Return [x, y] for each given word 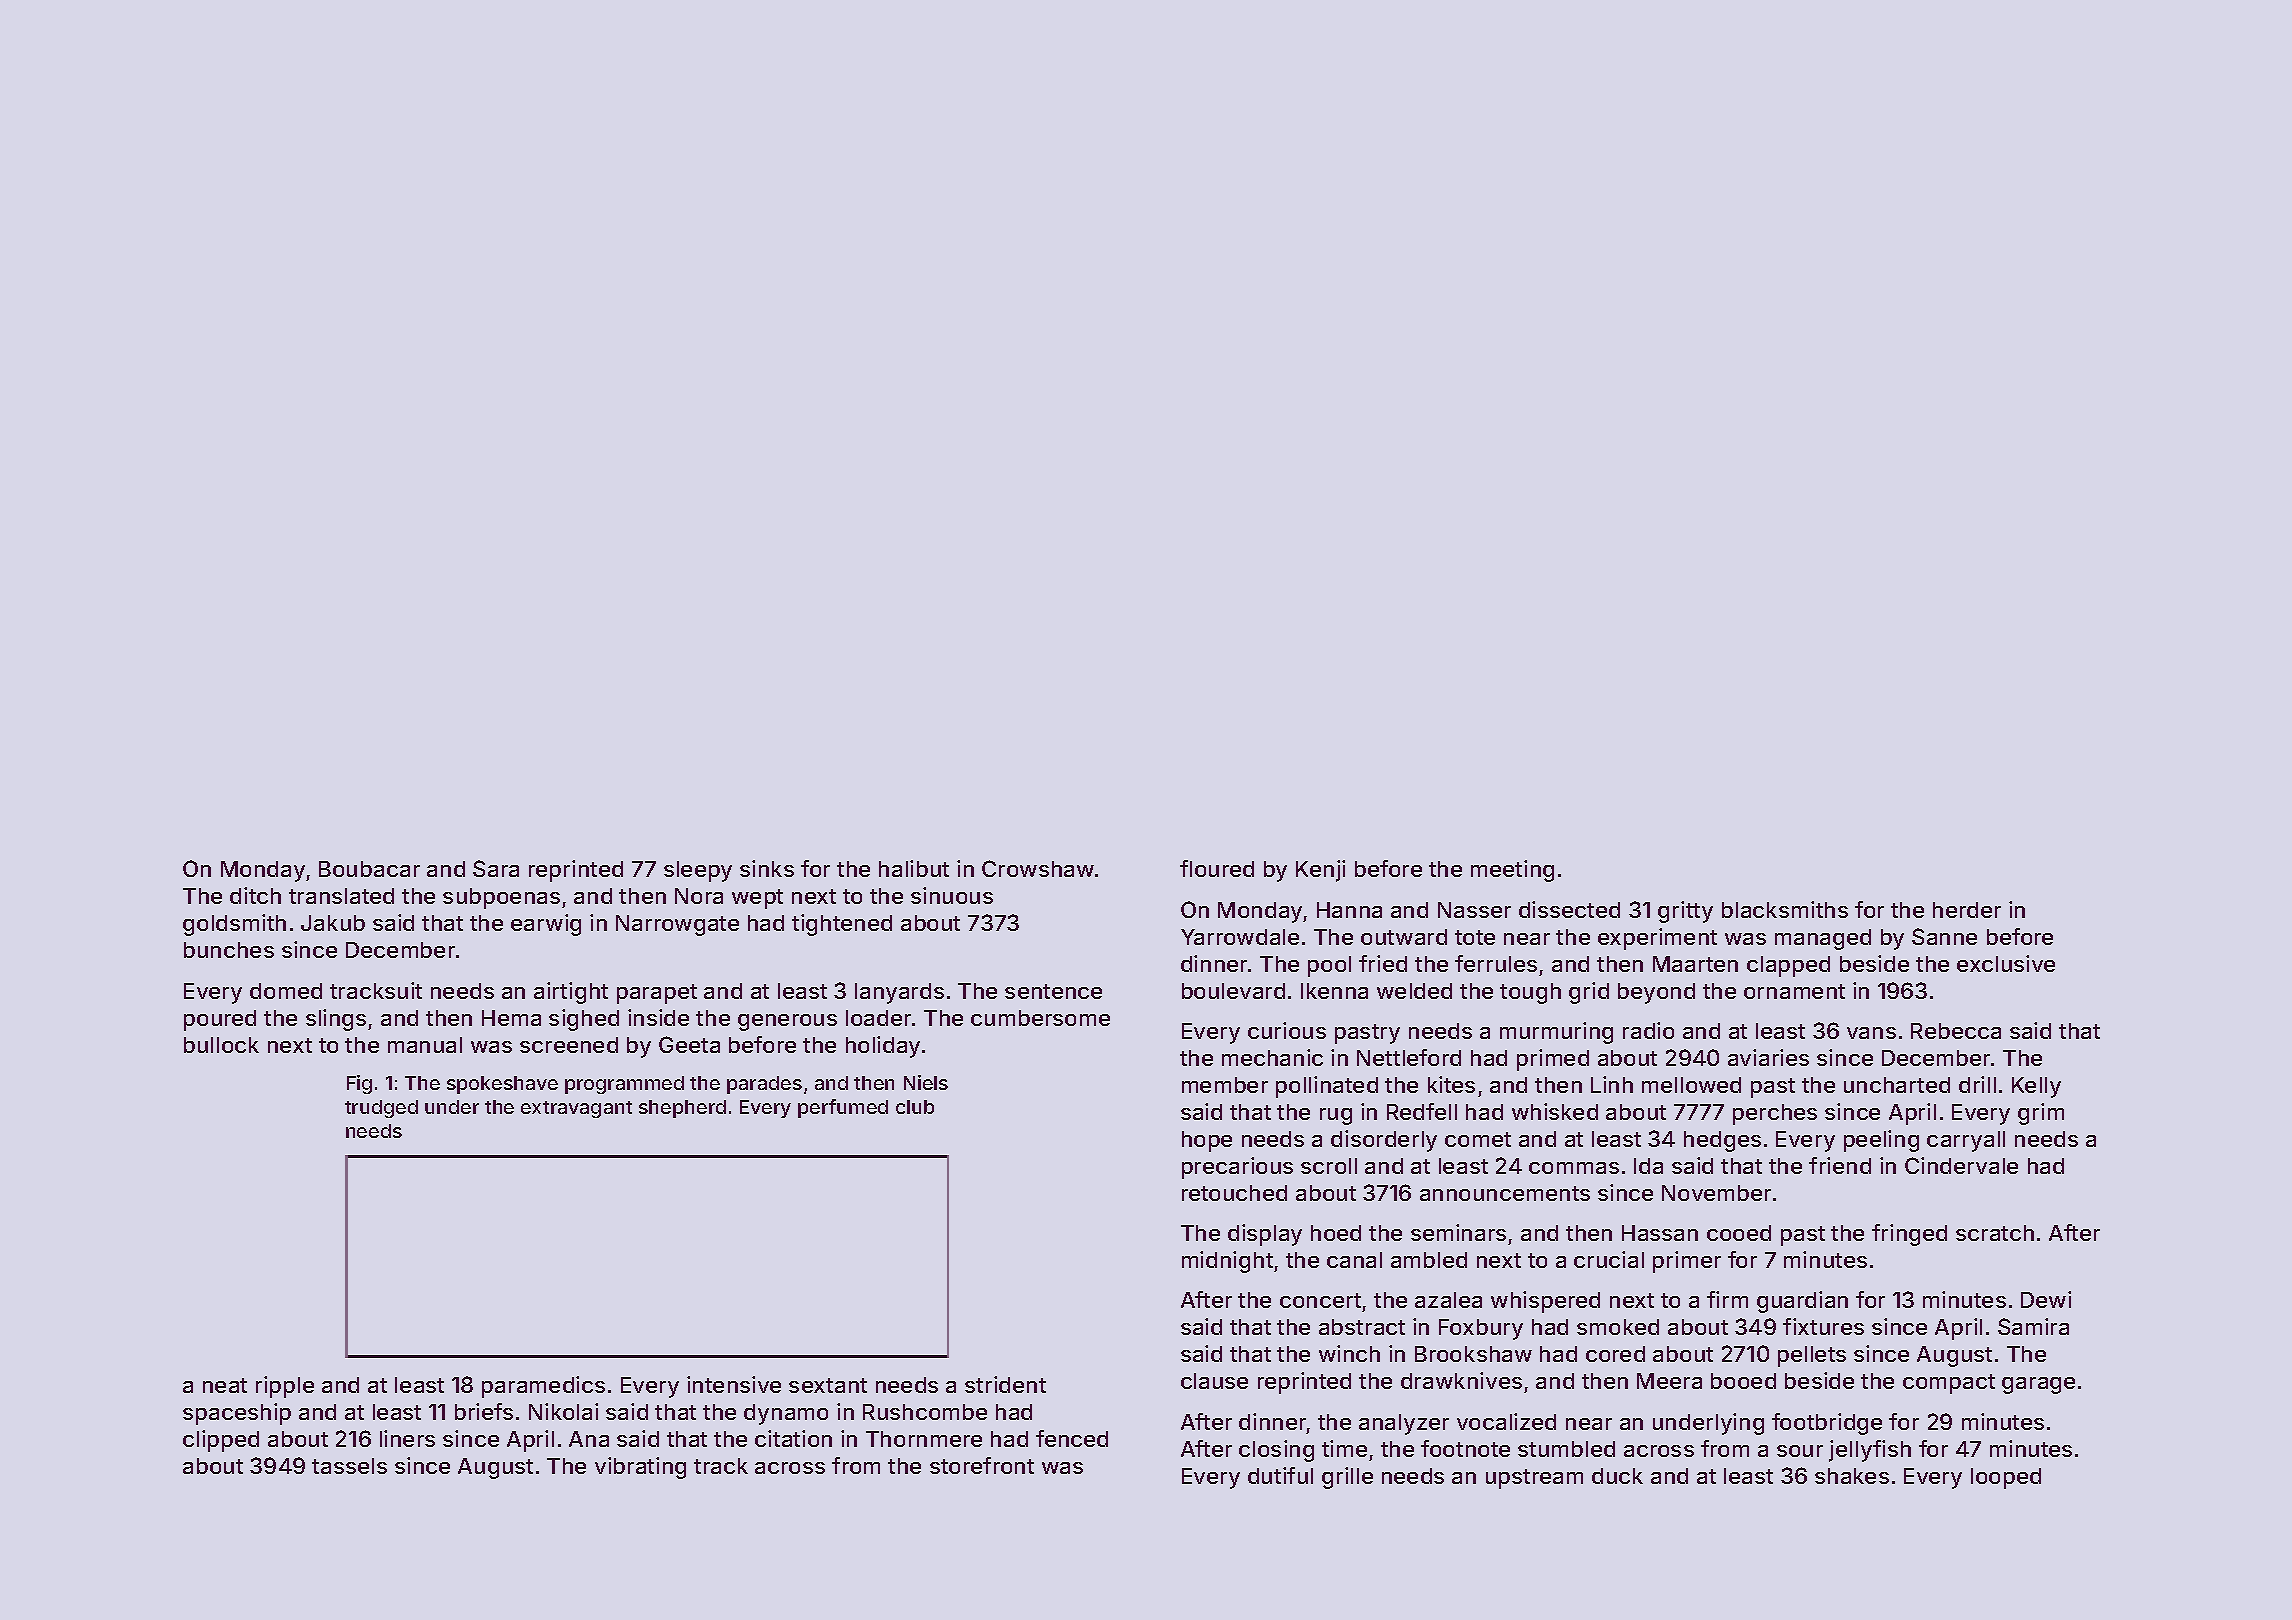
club [915, 1107]
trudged [381, 1109]
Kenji [1320, 871]
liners [407, 1438]
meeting [1512, 871]
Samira [2033, 1326]
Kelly [2036, 1087]
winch [1349, 1353]
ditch [255, 895]
